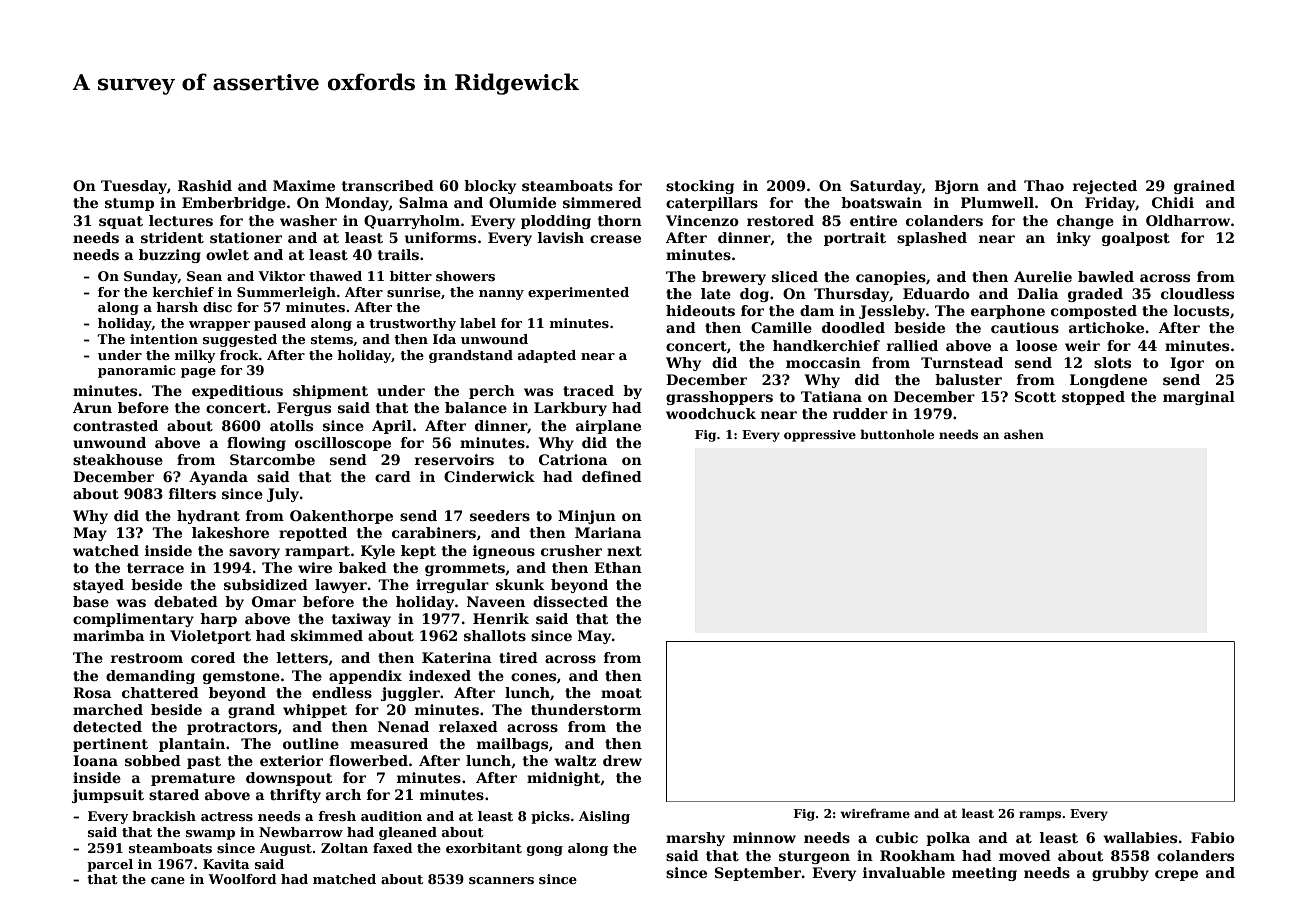  I want to click on Aurelie, so click(1043, 276).
